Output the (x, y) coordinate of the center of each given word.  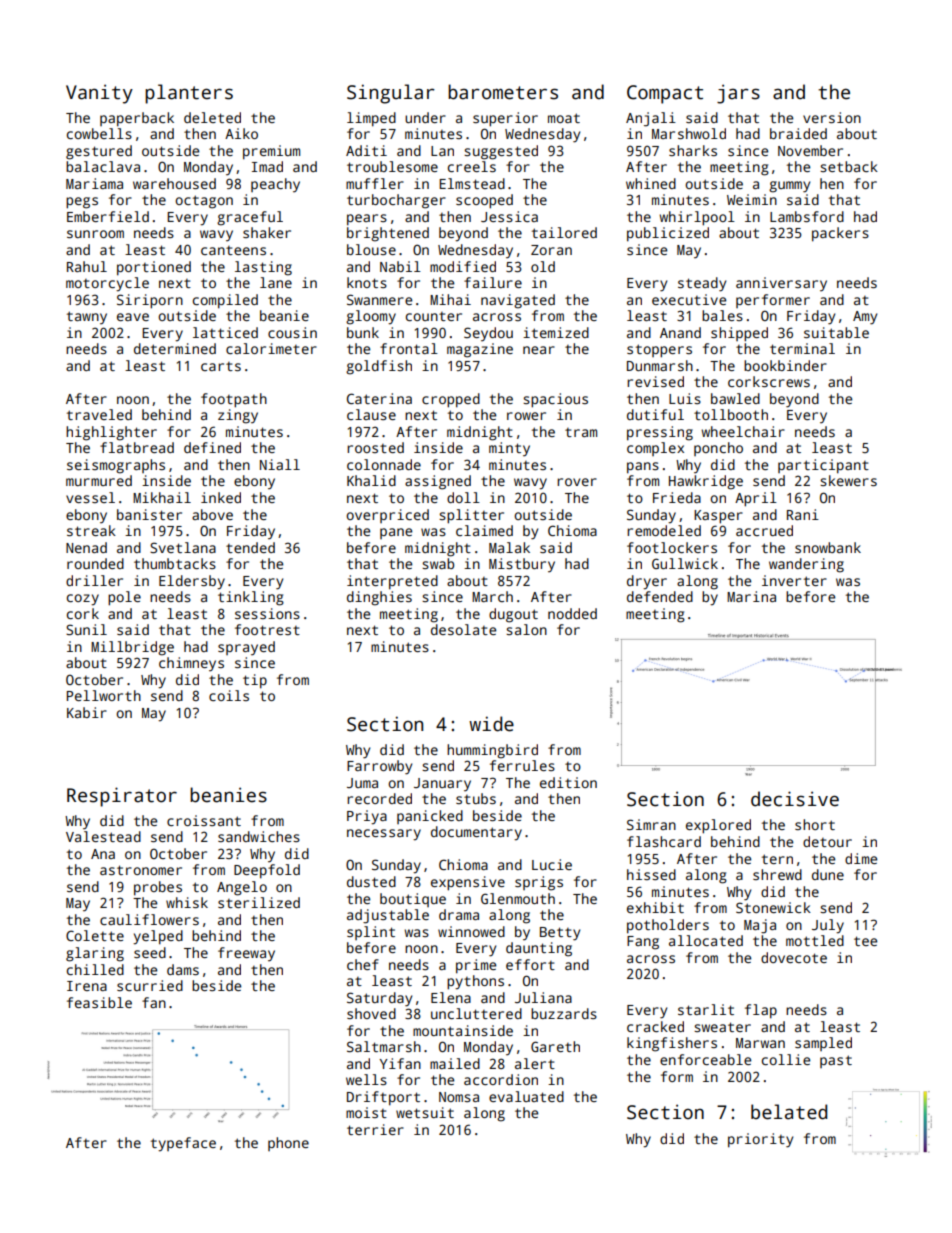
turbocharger (396, 201)
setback (849, 166)
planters (189, 94)
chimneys (191, 664)
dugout (513, 615)
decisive (795, 799)
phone (288, 1144)
